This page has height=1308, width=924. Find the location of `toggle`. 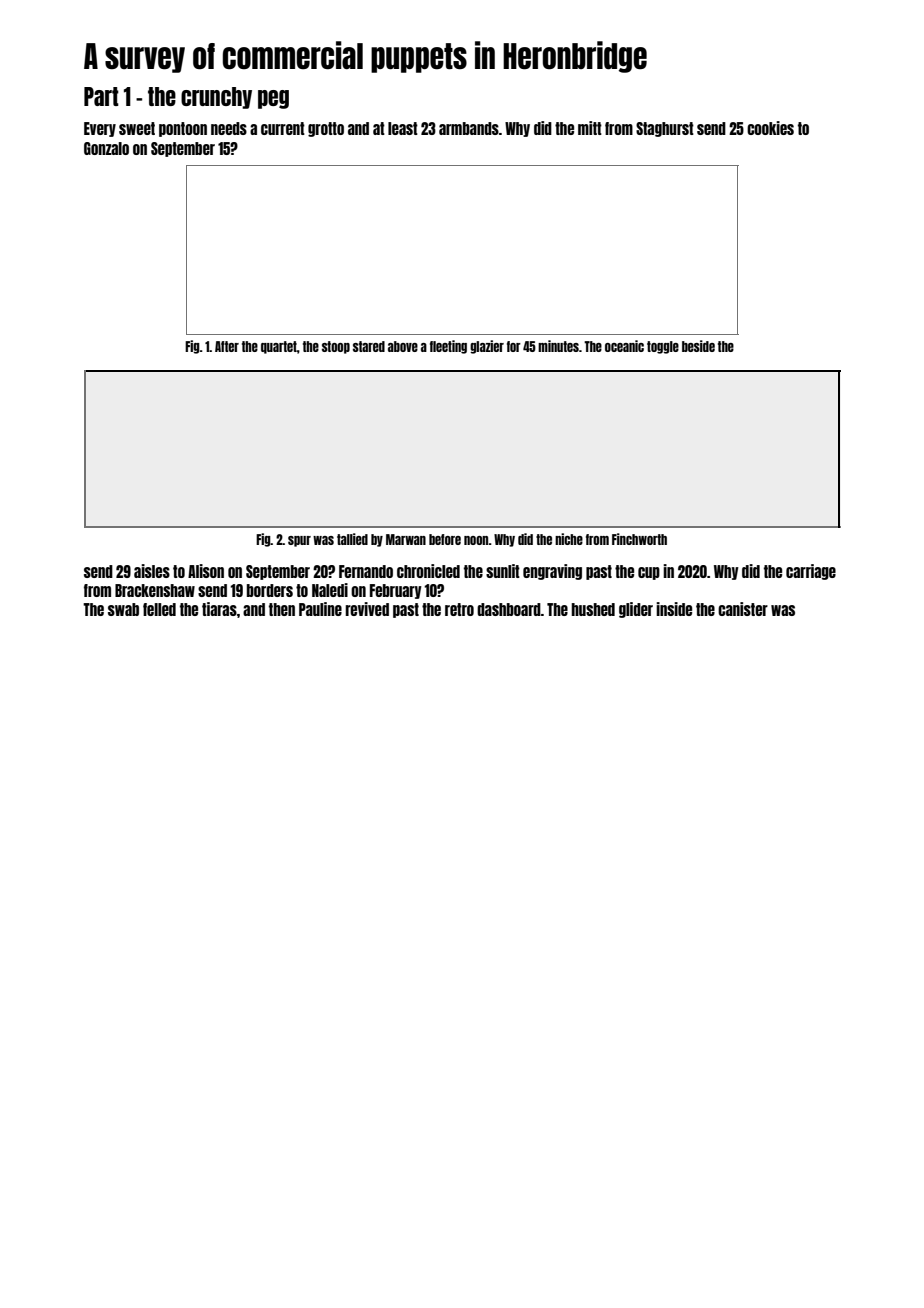

toggle is located at coordinates (663, 347).
